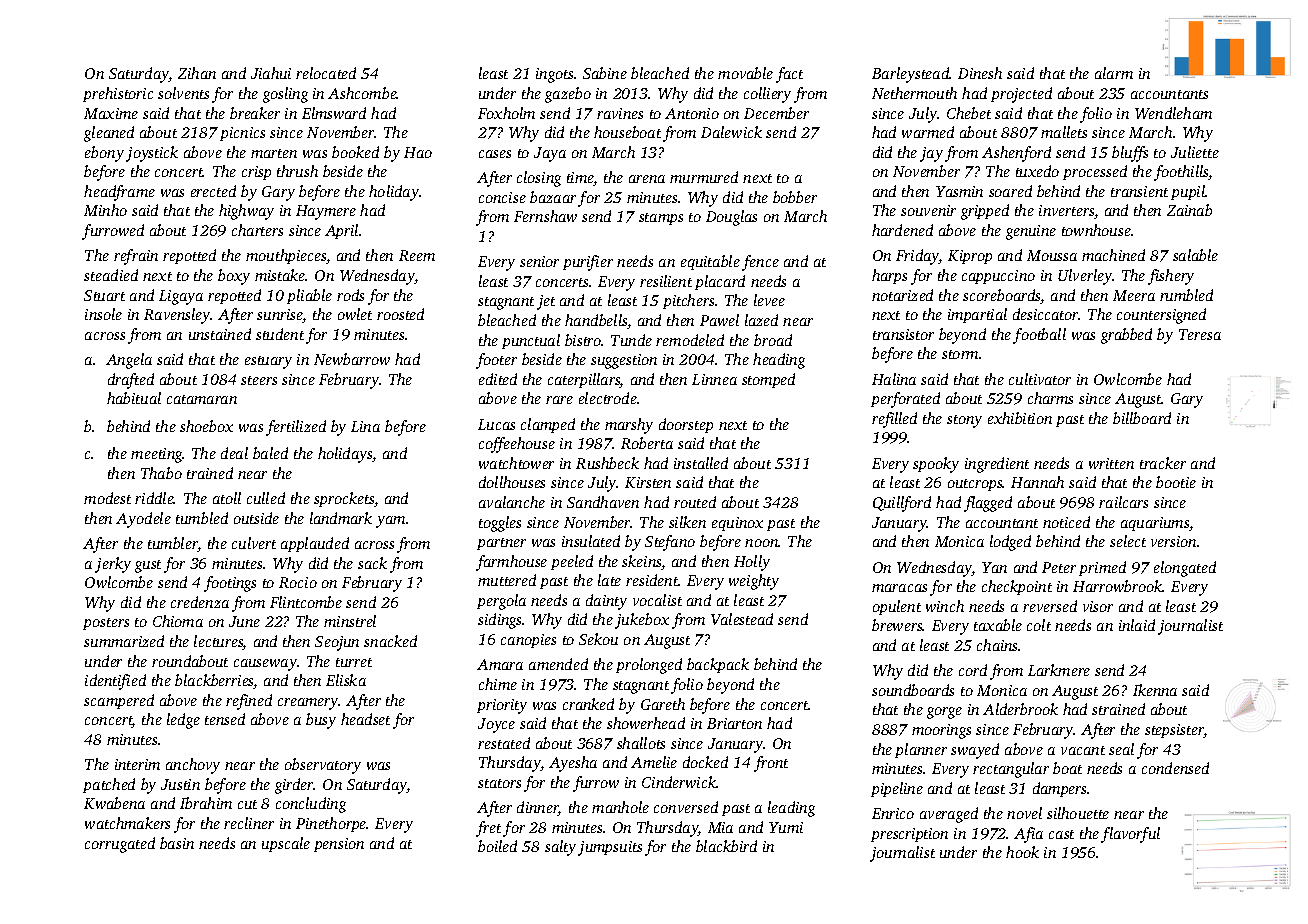 This document has width=1308, height=924. What do you see at coordinates (1114, 73) in the document?
I see `alarm` at bounding box center [1114, 73].
